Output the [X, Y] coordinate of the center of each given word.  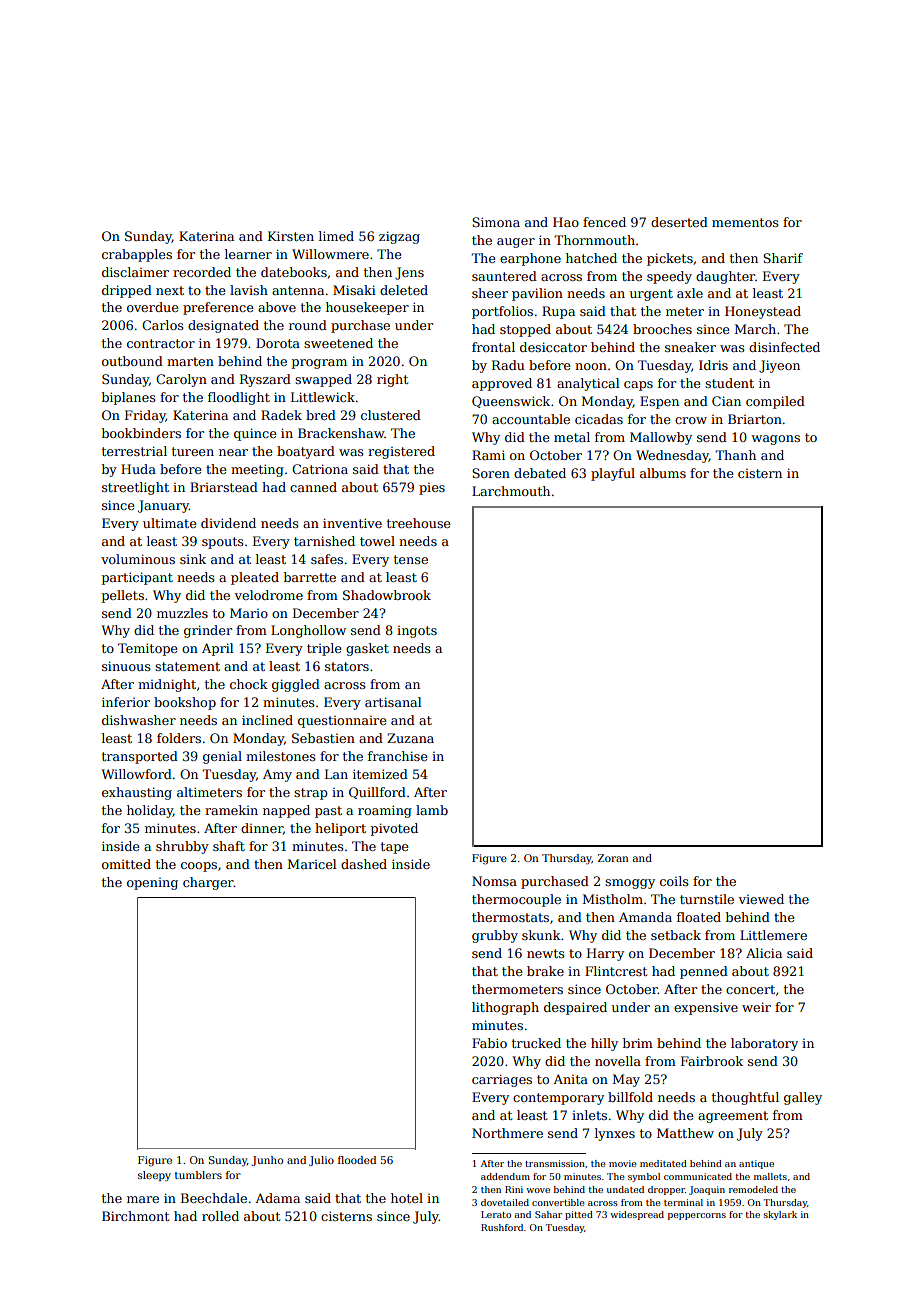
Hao [566, 222]
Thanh [735, 455]
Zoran [613, 858]
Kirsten [291, 236]
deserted [679, 222]
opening [152, 884]
